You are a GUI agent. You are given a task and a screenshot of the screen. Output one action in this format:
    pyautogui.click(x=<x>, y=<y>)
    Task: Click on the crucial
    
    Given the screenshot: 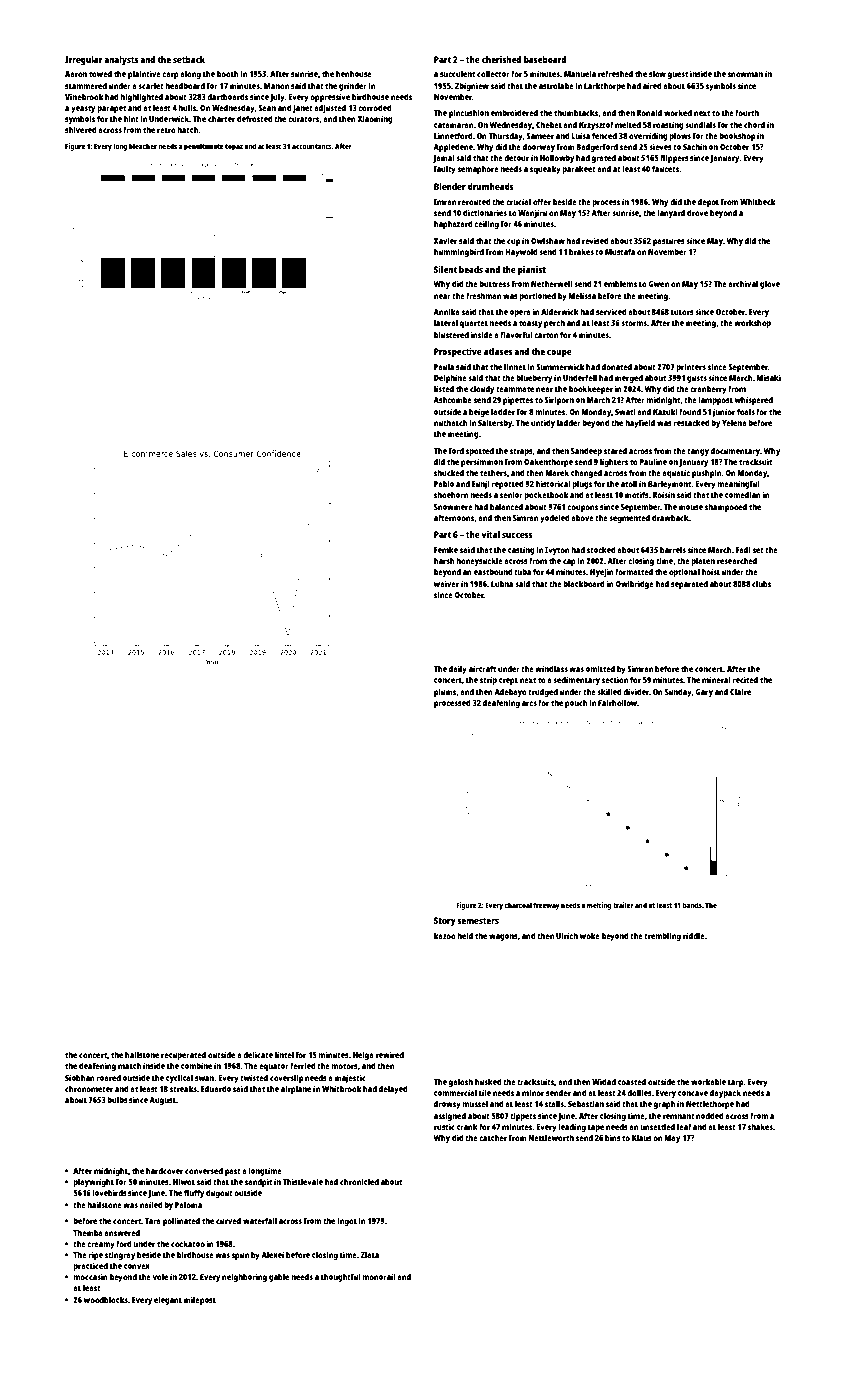 What is the action you would take?
    pyautogui.click(x=518, y=201)
